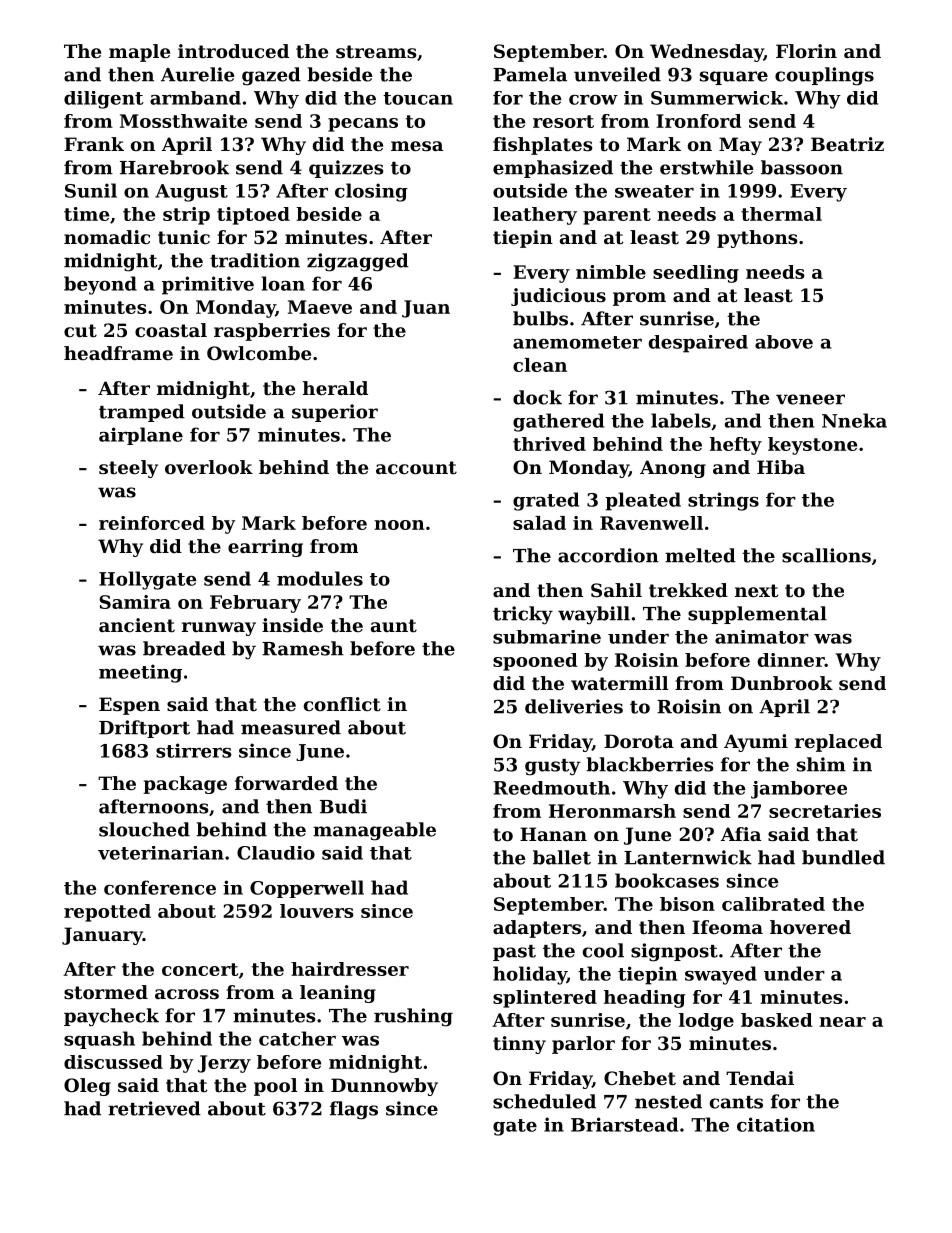 Image resolution: width=952 pixels, height=1233 pixels. What do you see at coordinates (354, 1110) in the screenshot?
I see `flags` at bounding box center [354, 1110].
